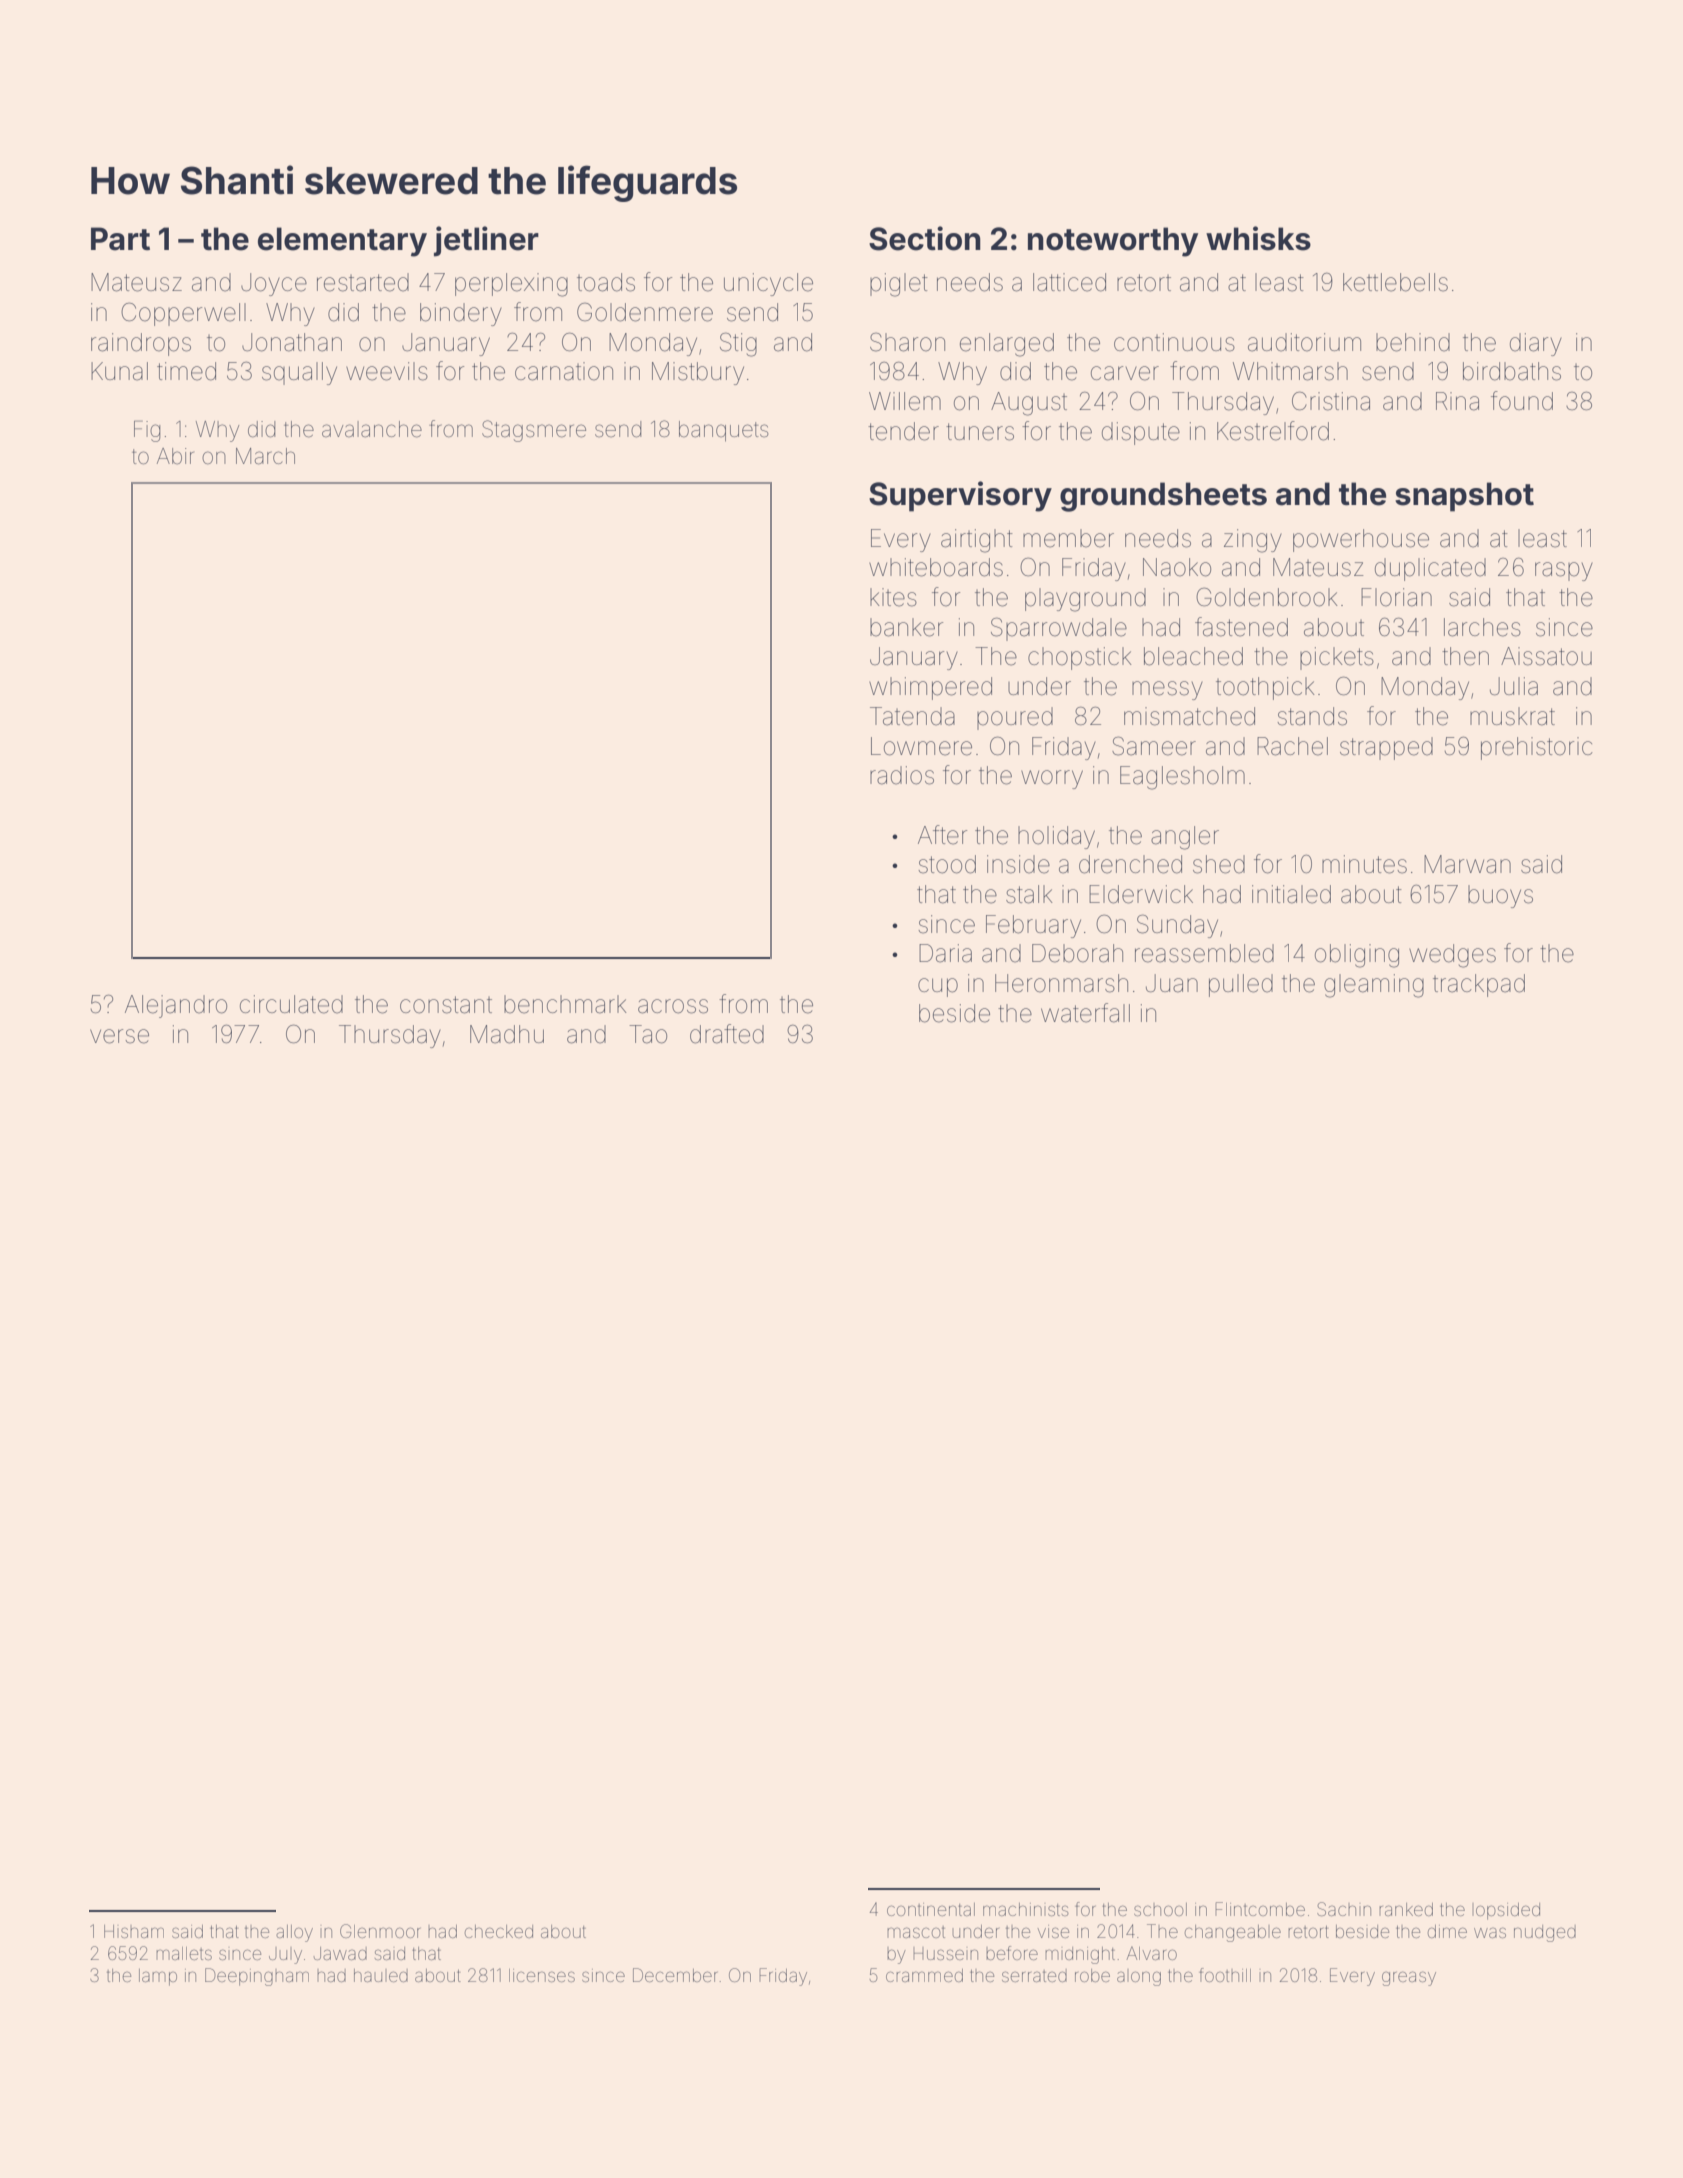 This screenshot has width=1683, height=2178. I want to click on Willem, so click(905, 401).
